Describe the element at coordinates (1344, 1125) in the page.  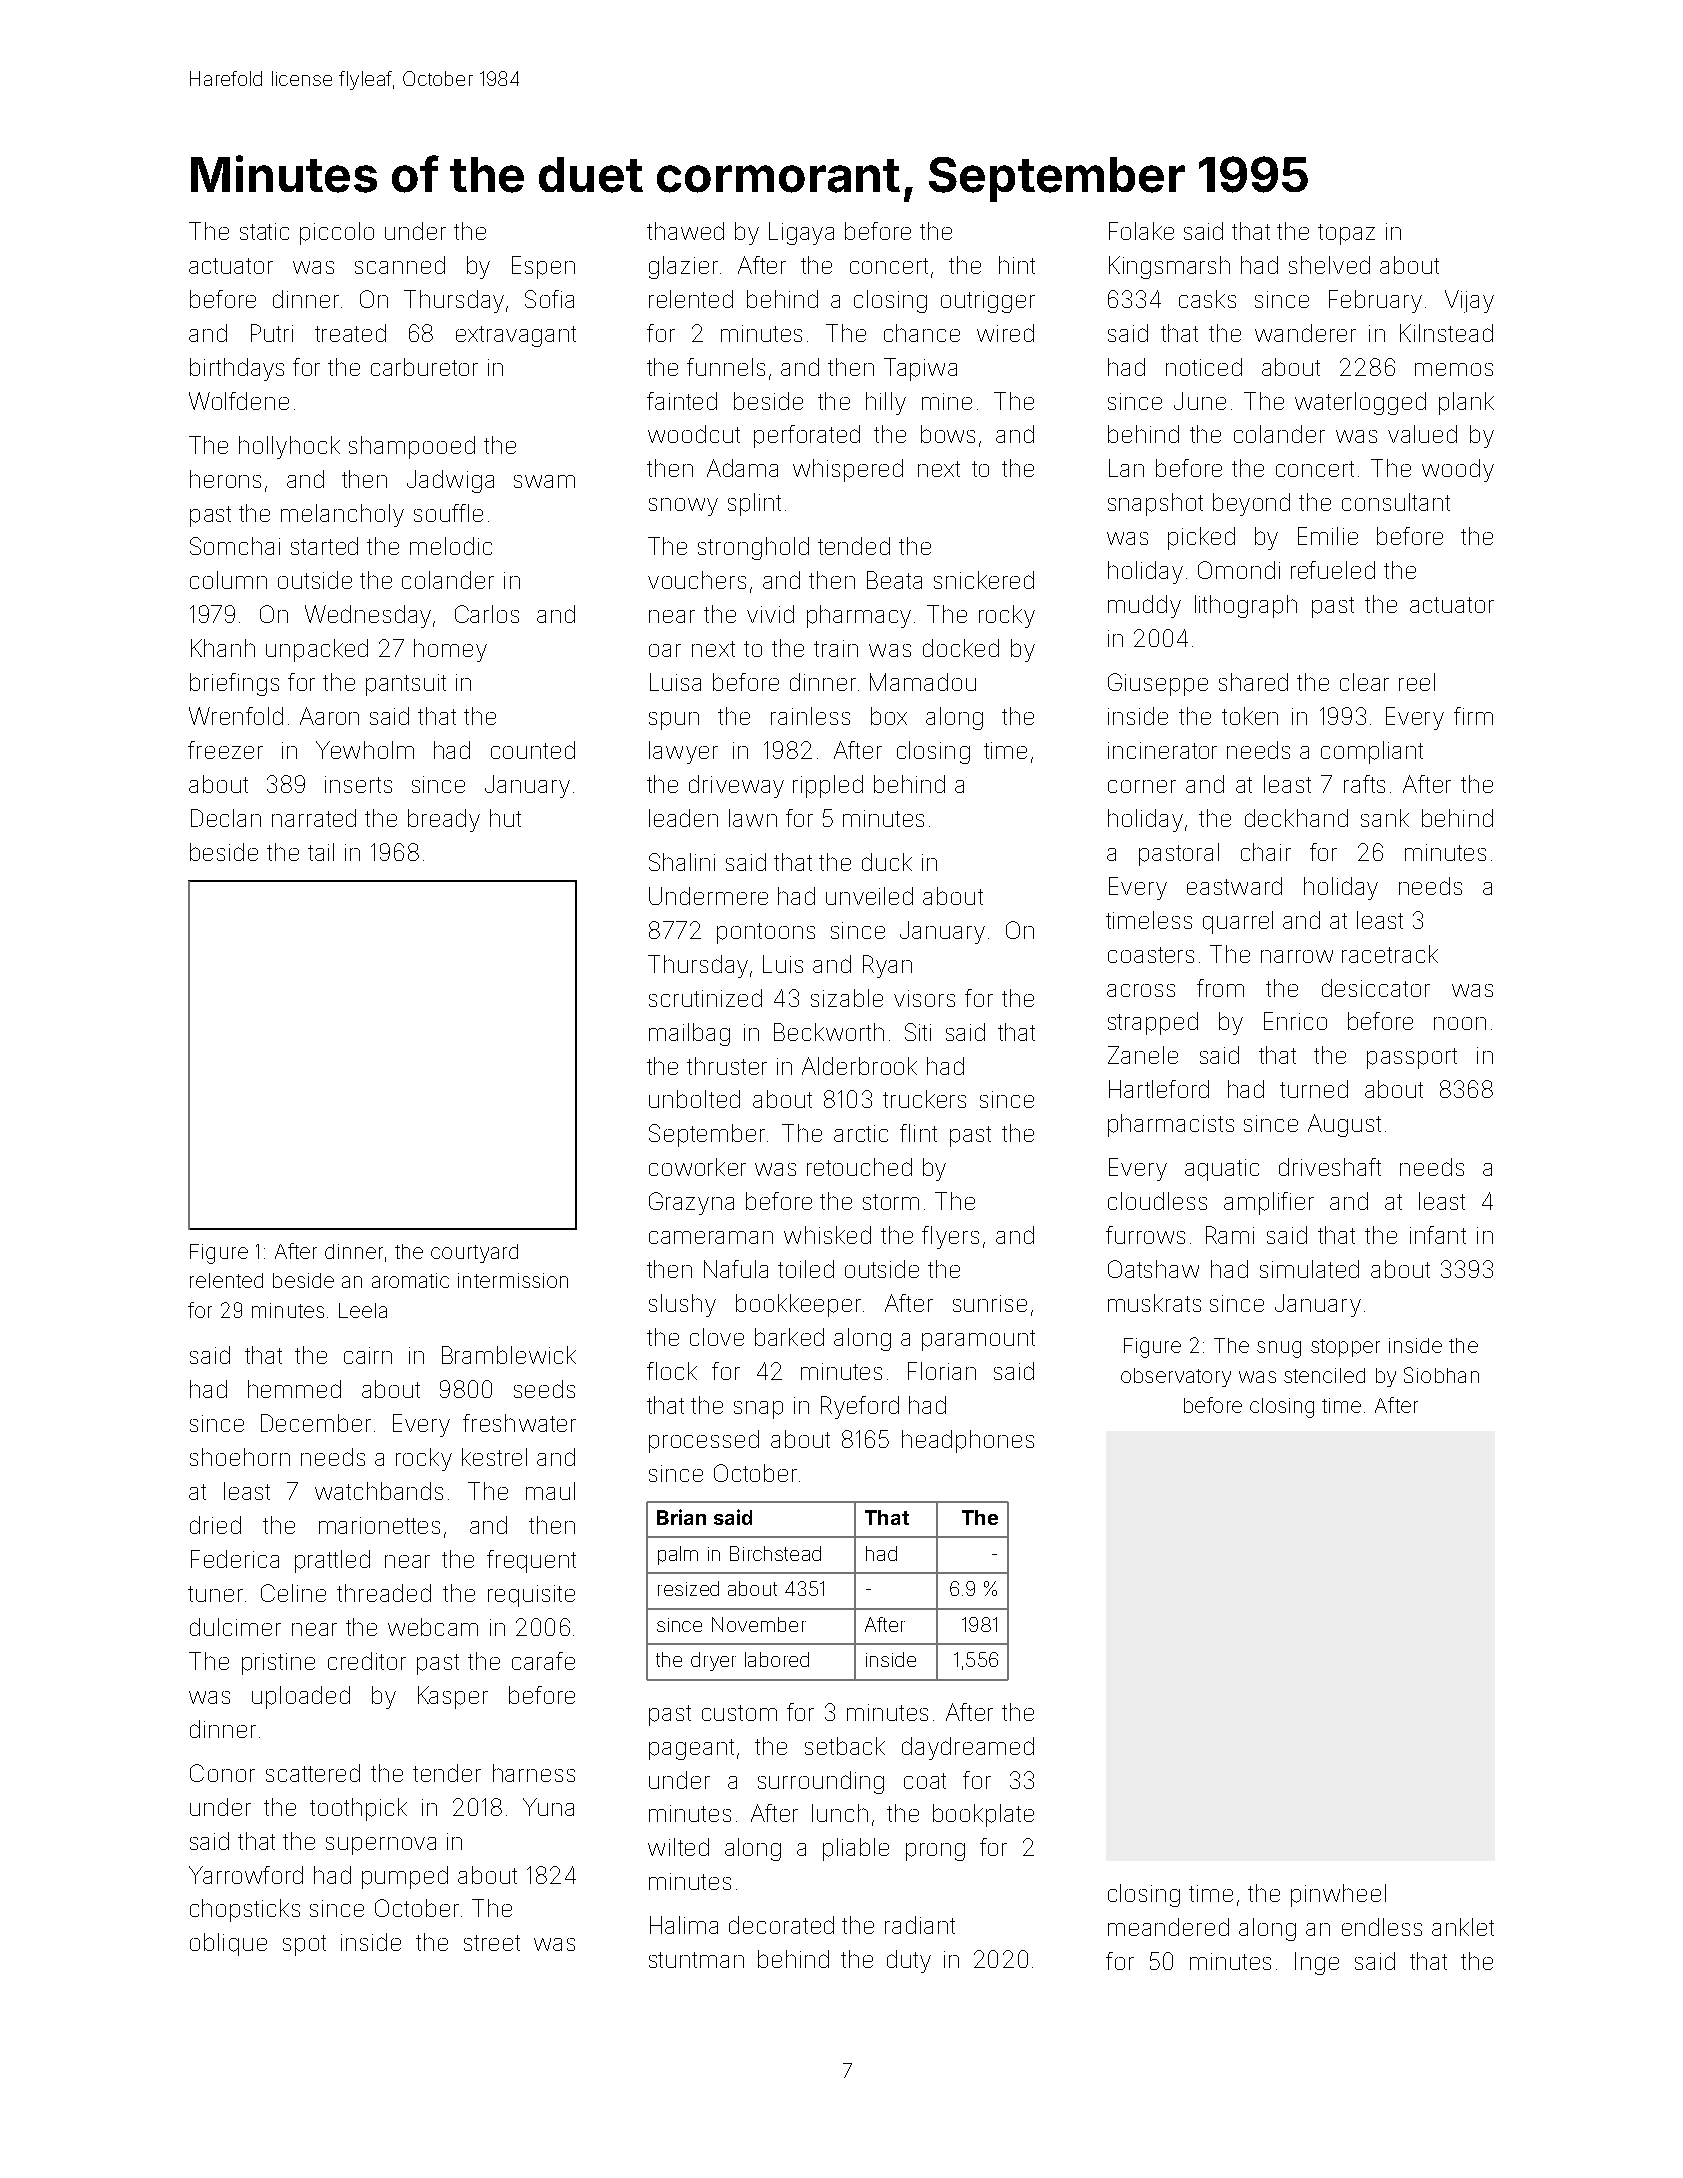
I see `August` at that location.
